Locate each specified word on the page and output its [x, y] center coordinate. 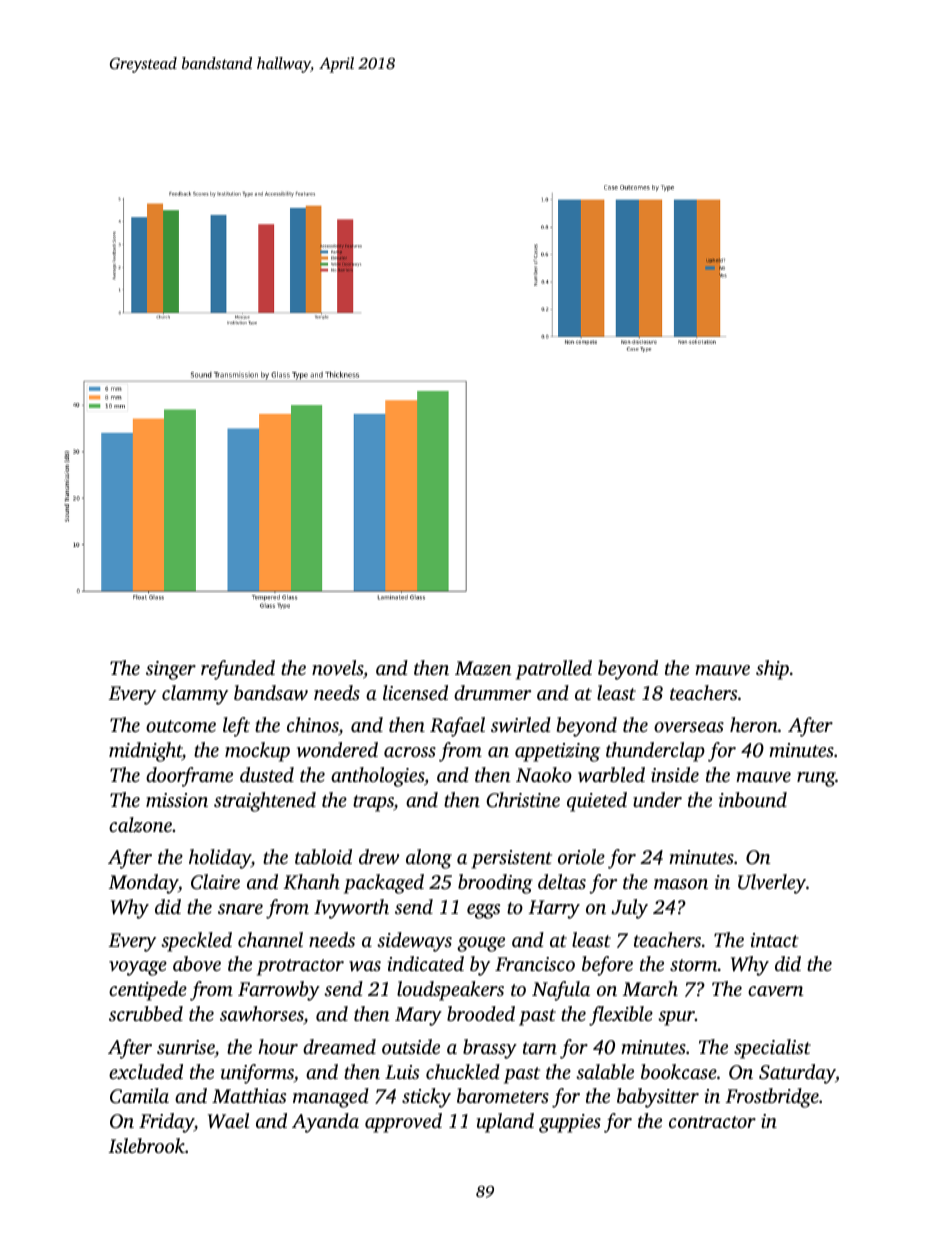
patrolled [554, 670]
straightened [265, 802]
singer [171, 670]
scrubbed [146, 1013]
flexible [621, 1016]
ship [772, 670]
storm [693, 965]
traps [373, 803]
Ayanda [325, 1123]
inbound [753, 799]
